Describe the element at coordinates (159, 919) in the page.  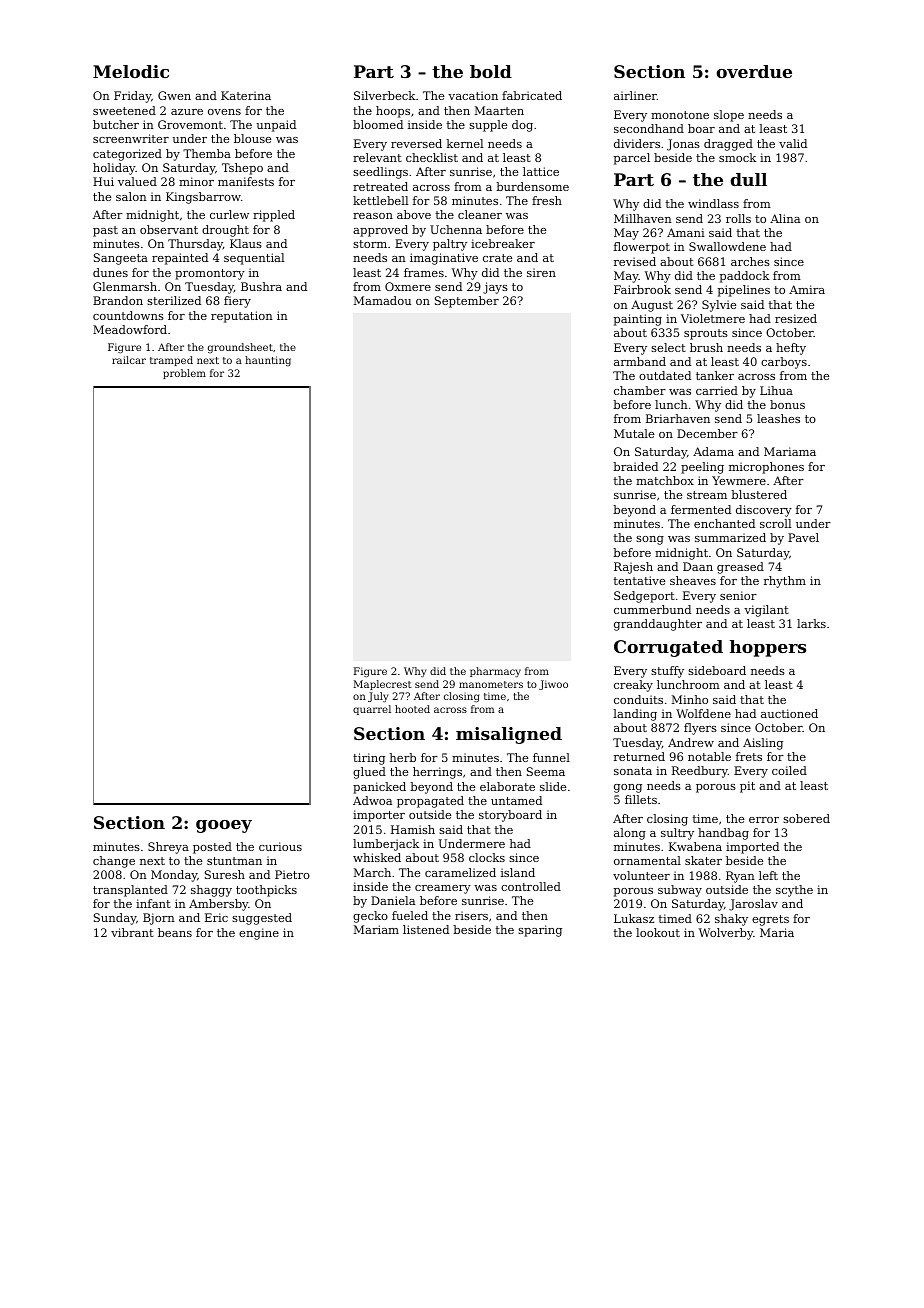
I see `Bjorn` at that location.
